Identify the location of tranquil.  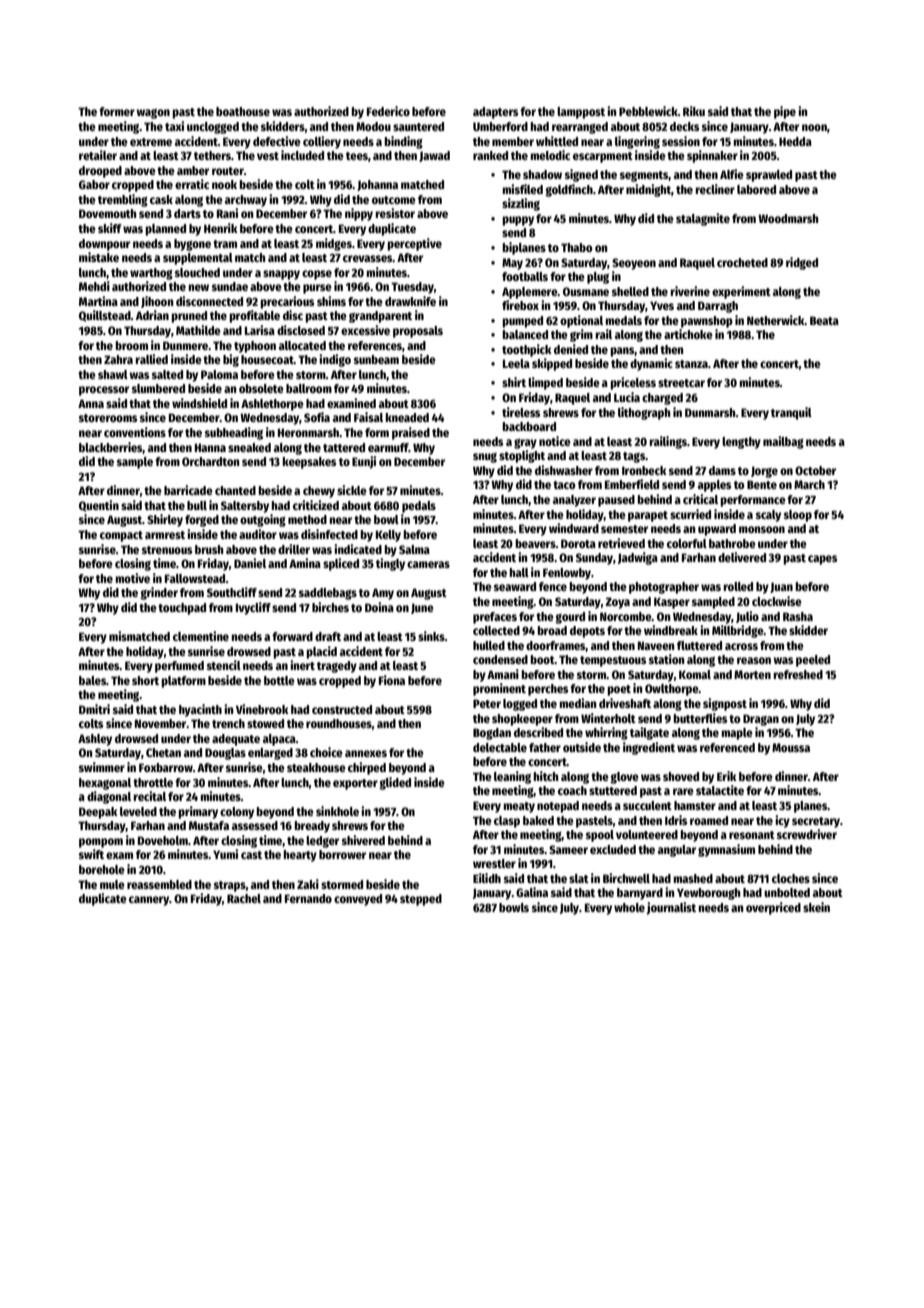
(791, 413).
